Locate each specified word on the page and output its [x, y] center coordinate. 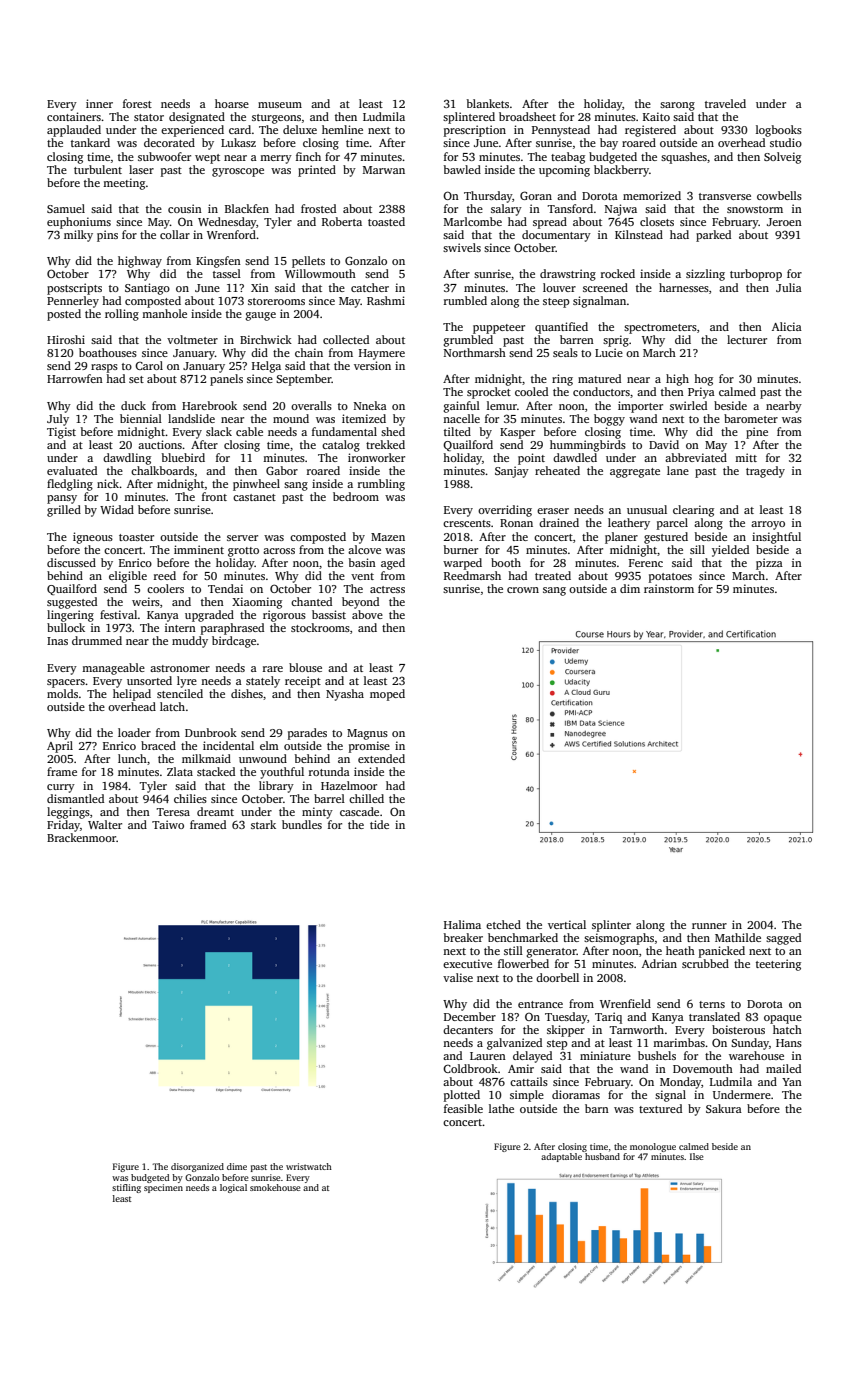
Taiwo [168, 824]
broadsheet [527, 116]
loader [134, 732]
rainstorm [669, 588]
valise [458, 977]
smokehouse [275, 1187]
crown [523, 590]
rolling [122, 315]
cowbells [779, 195]
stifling [126, 1188]
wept [207, 159]
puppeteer [499, 329]
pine [757, 433]
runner [709, 926]
